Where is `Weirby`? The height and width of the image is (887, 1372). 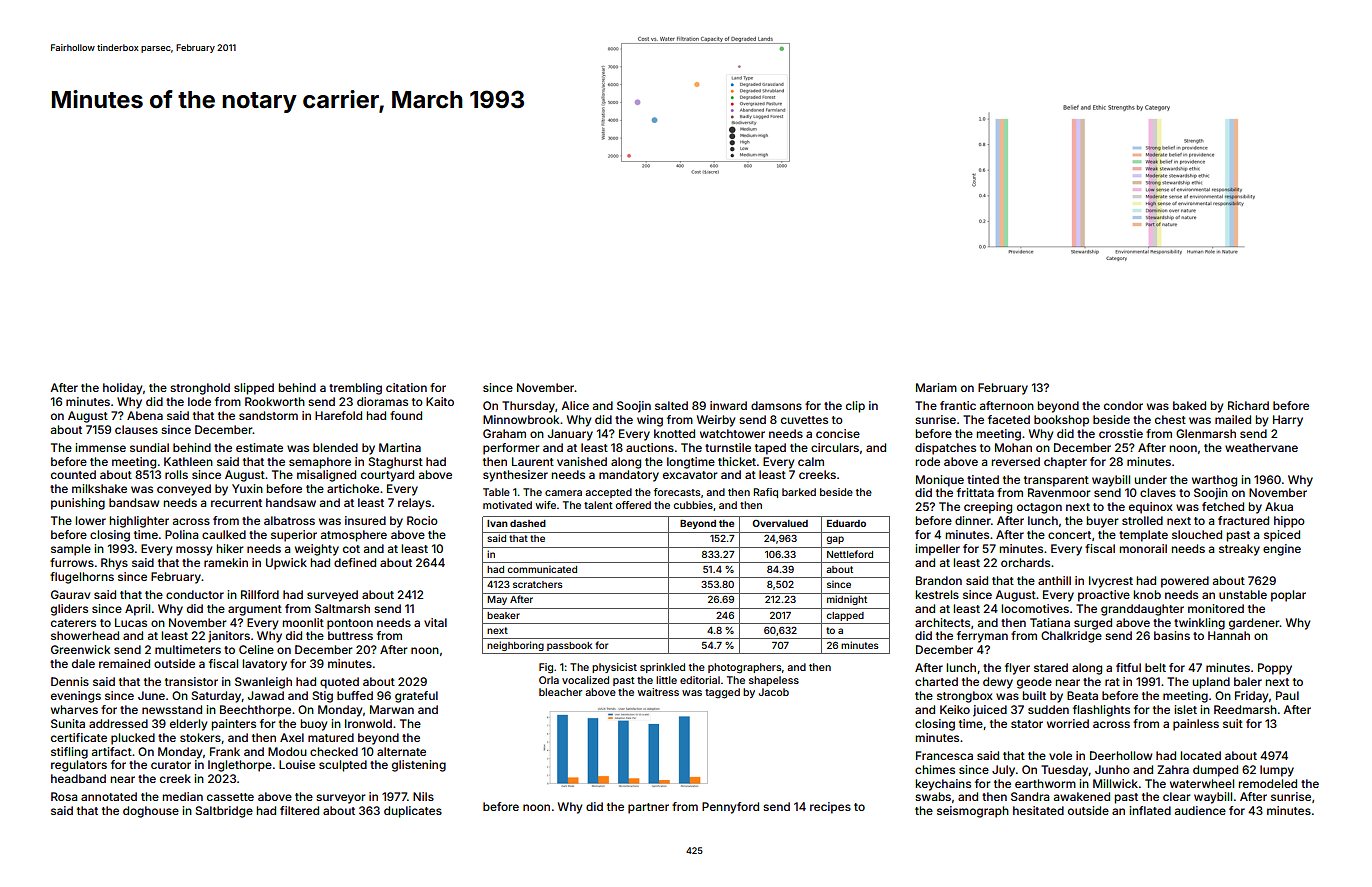
Weirby is located at coordinates (716, 421).
